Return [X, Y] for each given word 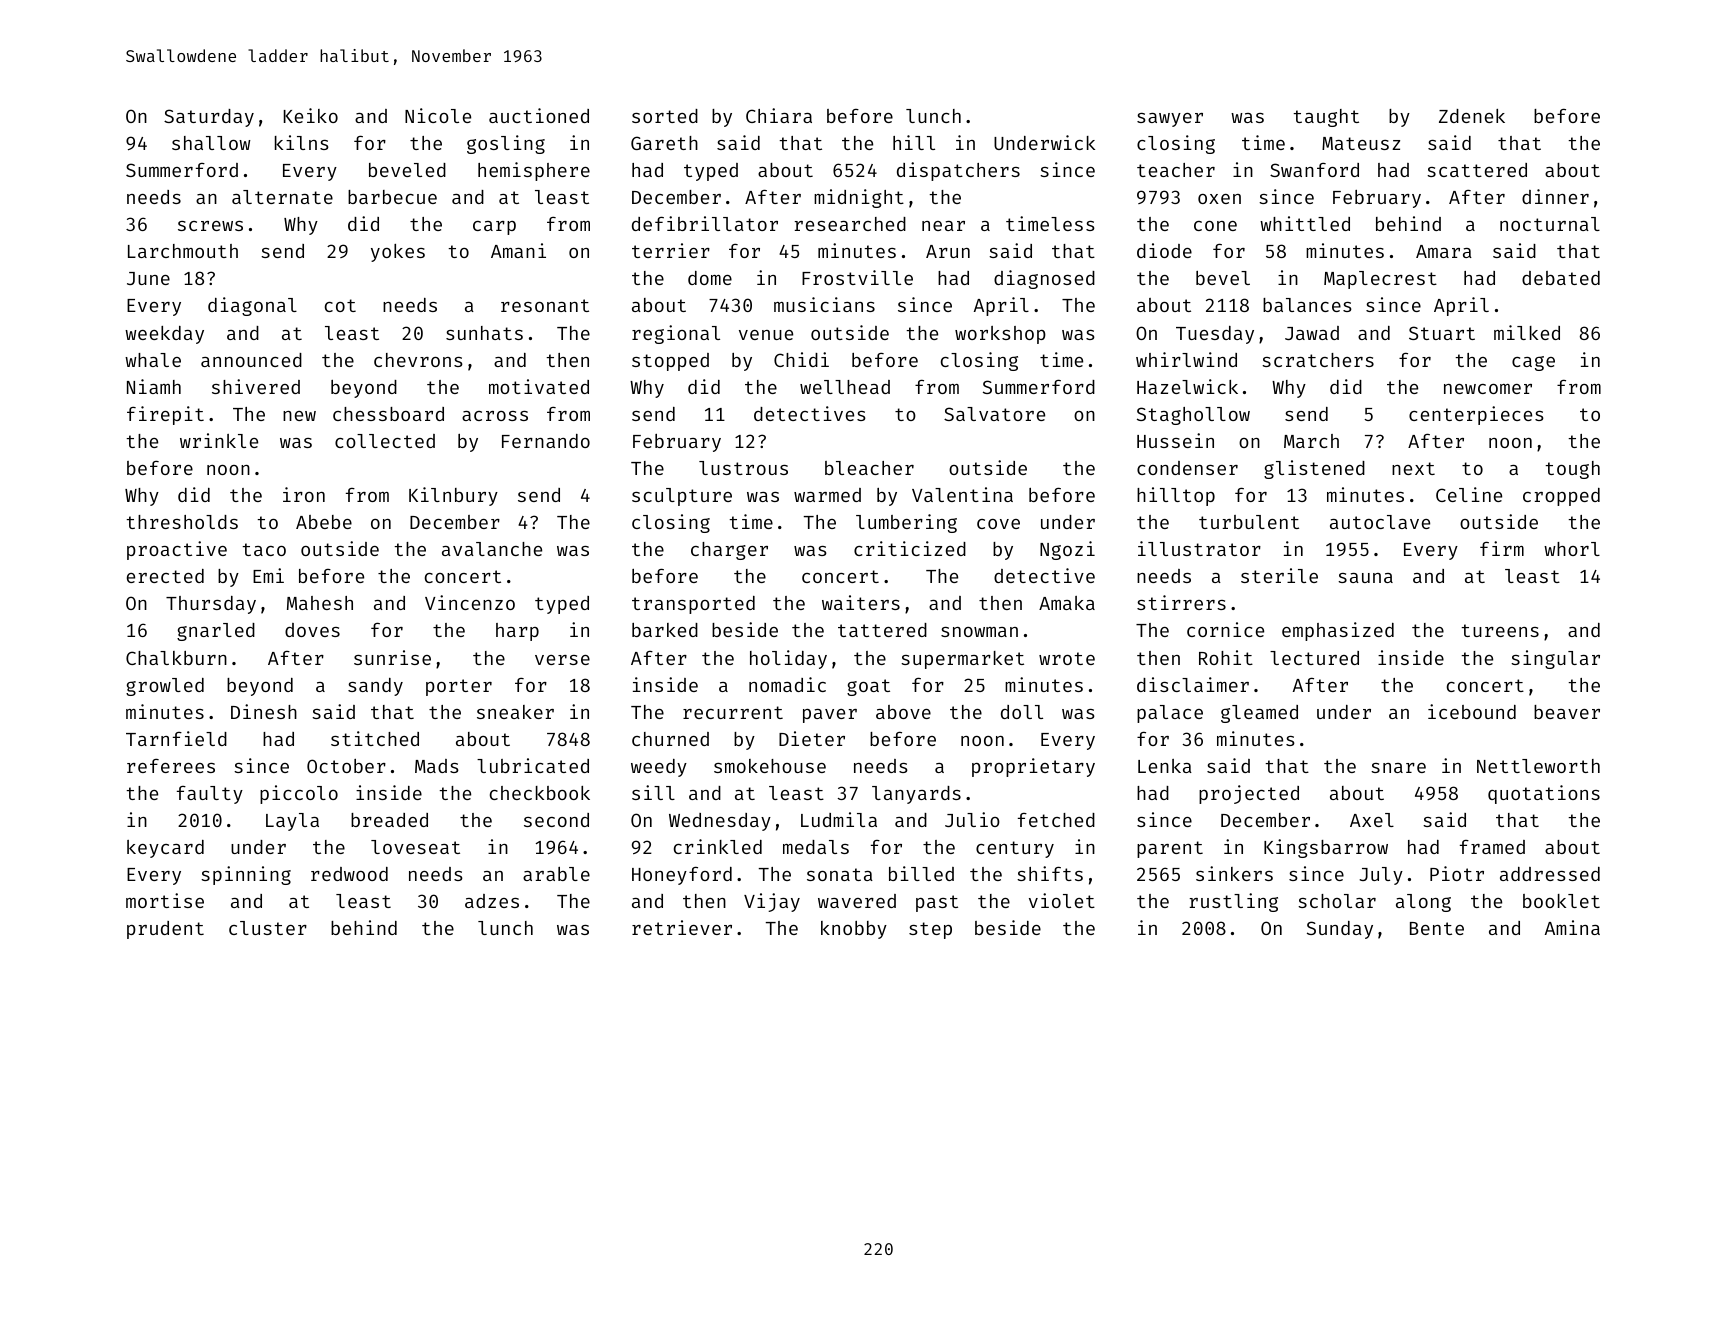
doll [1022, 712]
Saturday [209, 118]
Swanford [1314, 170]
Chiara [779, 115]
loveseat [415, 847]
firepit [165, 415]
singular [1555, 659]
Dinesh [264, 711]
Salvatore [994, 414]
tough [1572, 470]
